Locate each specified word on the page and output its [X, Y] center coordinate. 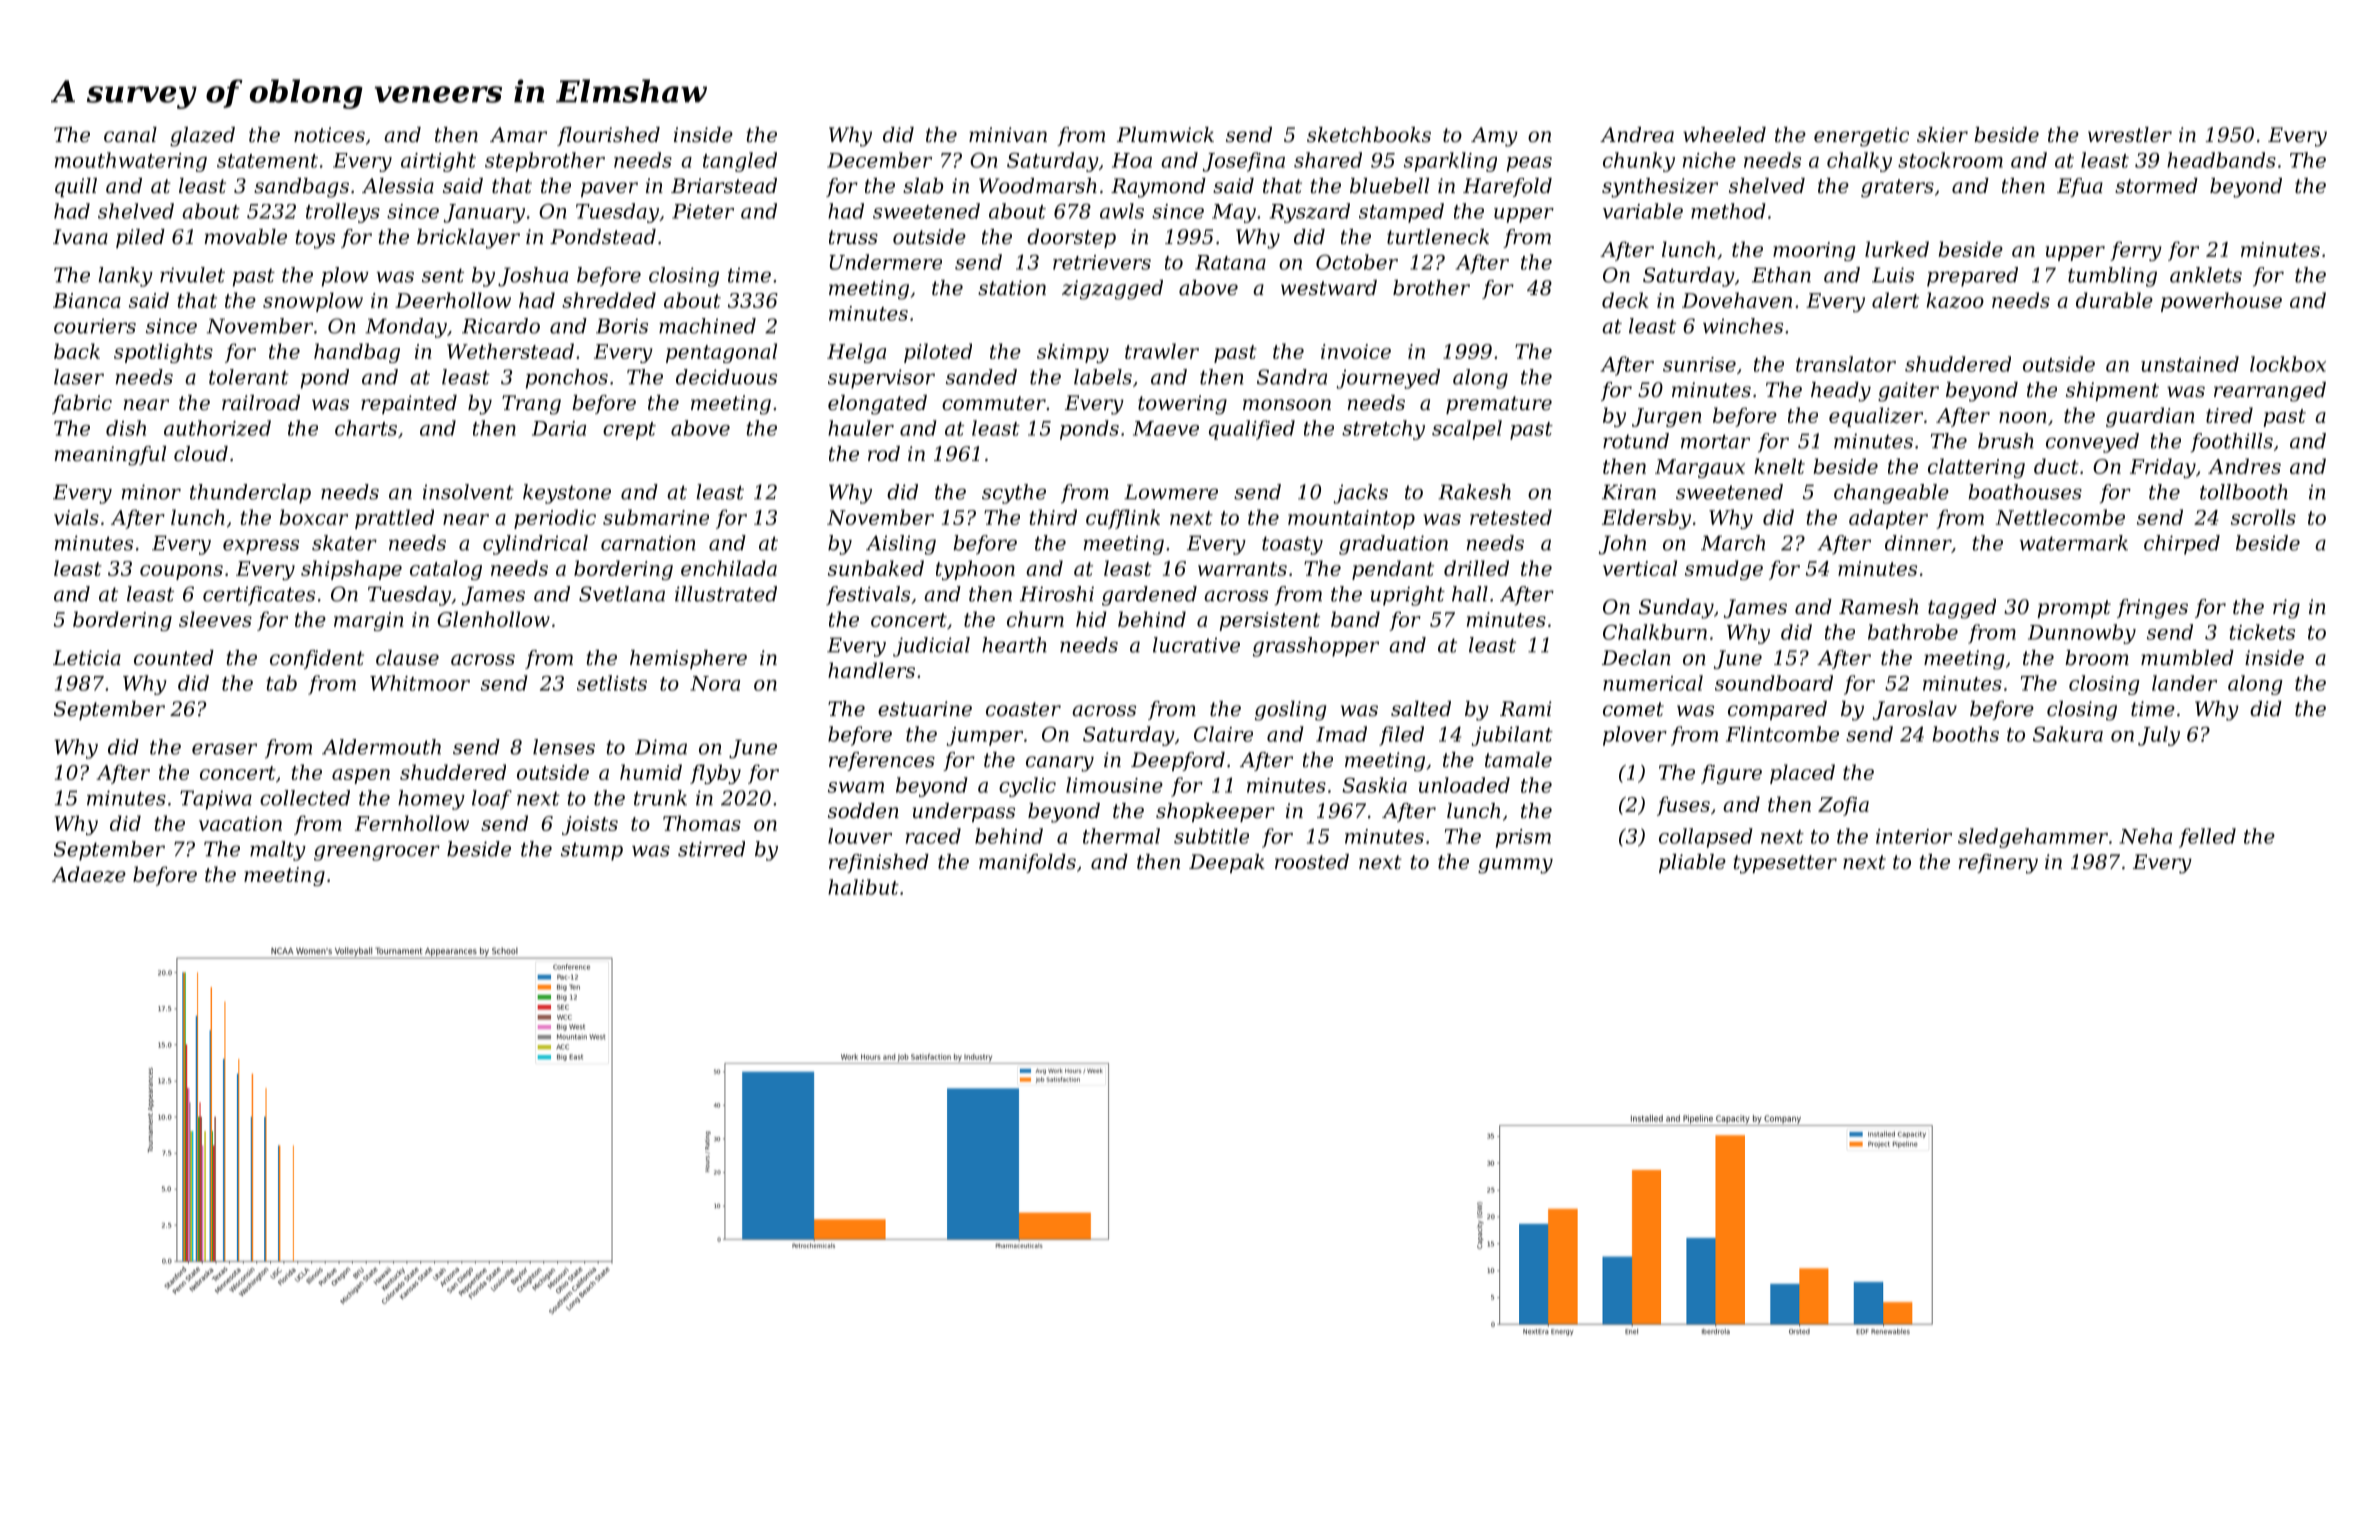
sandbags [301, 188]
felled [2207, 838]
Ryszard [1310, 213]
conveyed [2092, 443]
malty [278, 851]
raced [933, 836]
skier [1942, 135]
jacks [1360, 494]
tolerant [249, 377]
